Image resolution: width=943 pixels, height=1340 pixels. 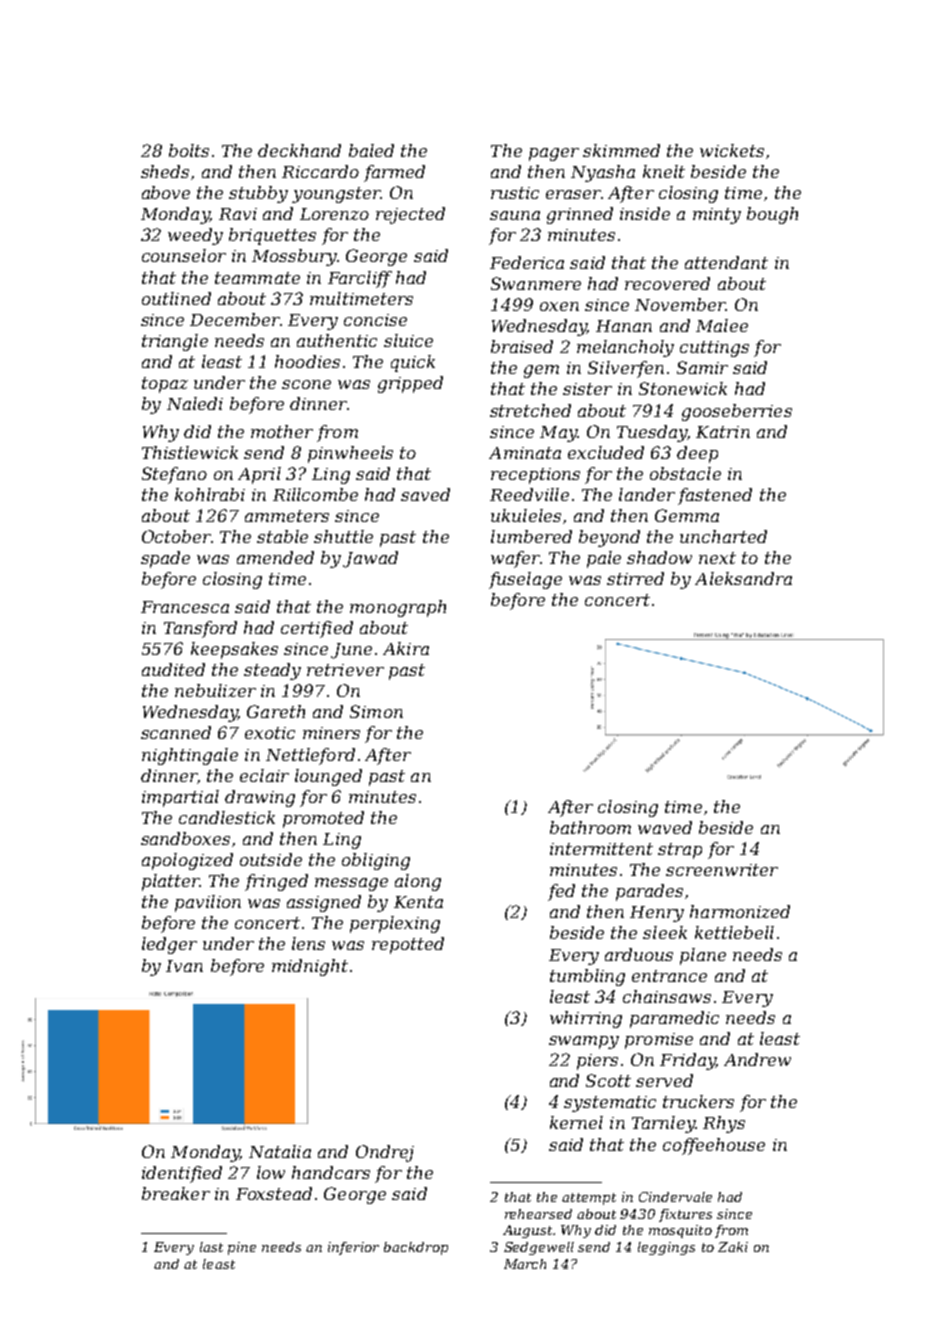 I want to click on wickets, so click(x=732, y=150).
